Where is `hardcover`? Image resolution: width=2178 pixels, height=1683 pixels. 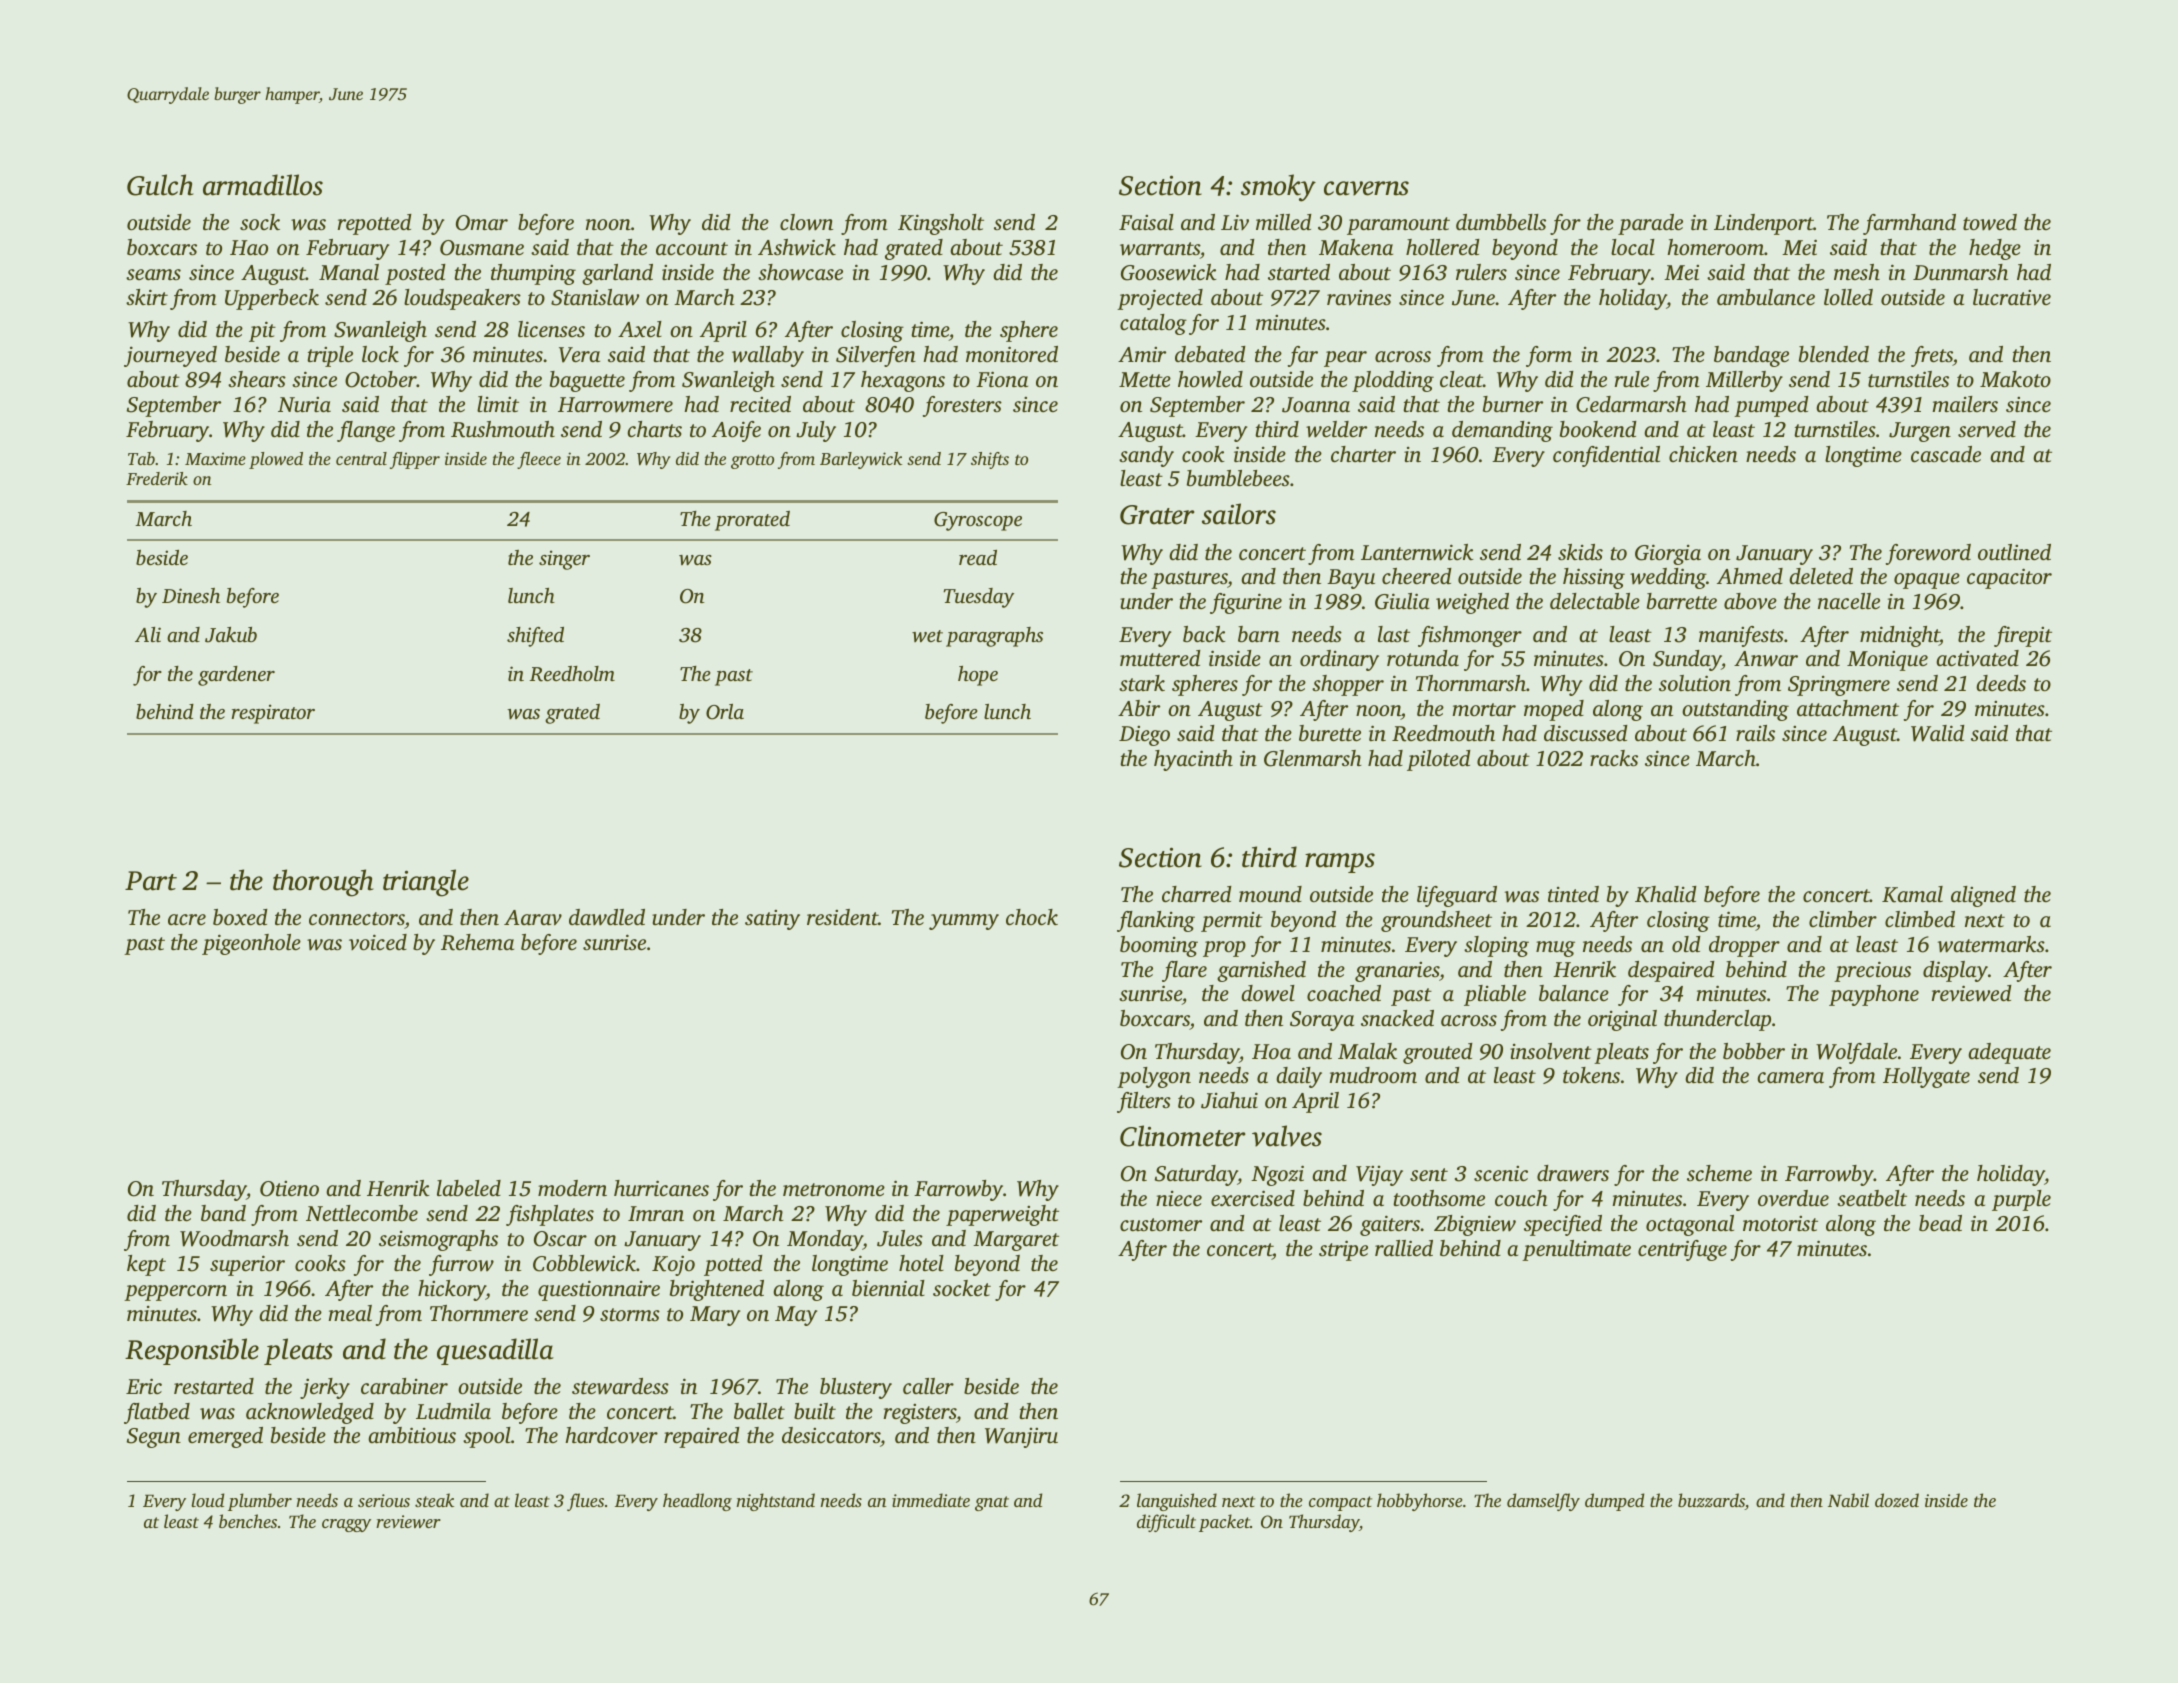
hardcover is located at coordinates (611, 1435).
